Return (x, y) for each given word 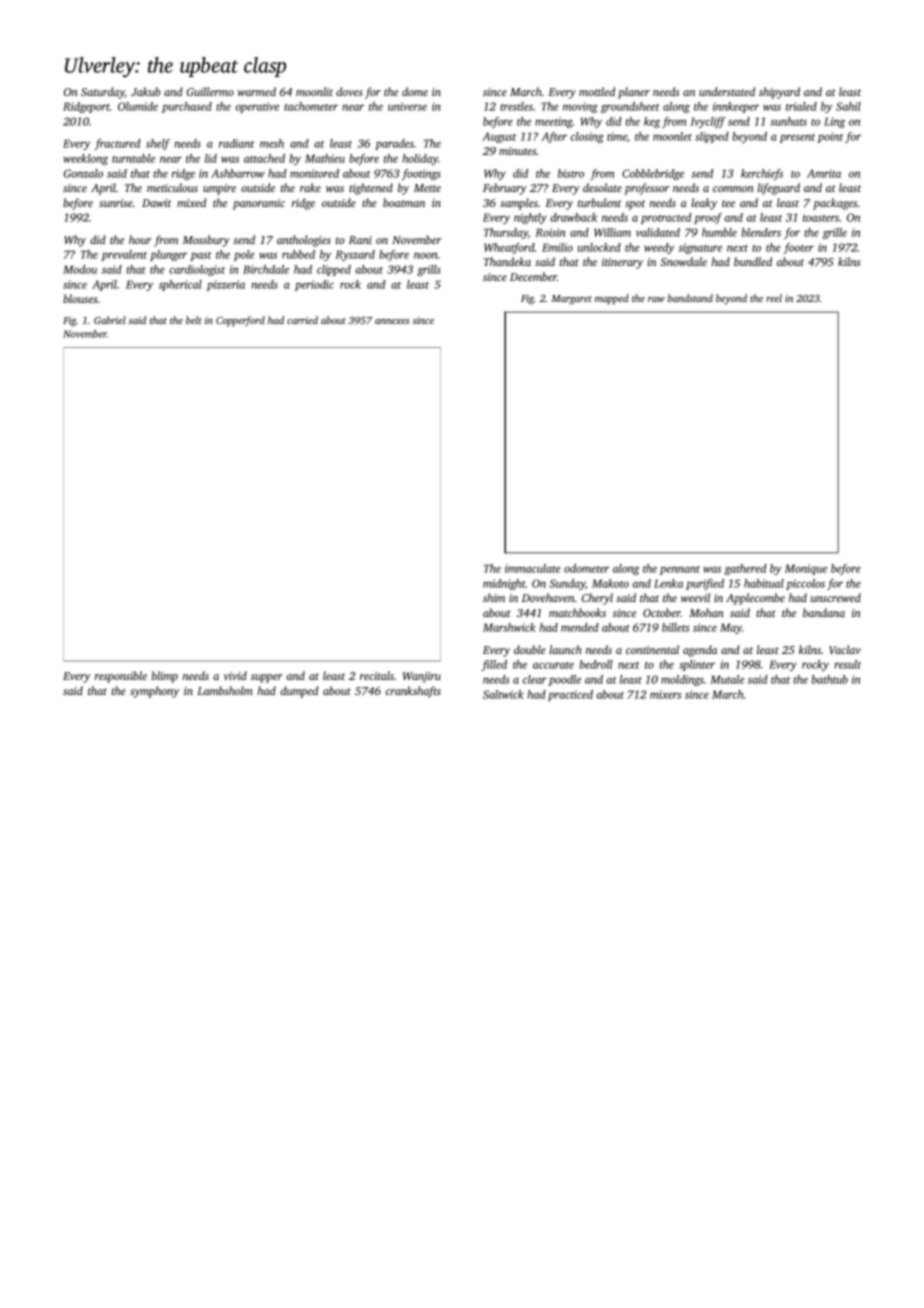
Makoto (610, 583)
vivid (235, 675)
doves (349, 91)
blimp (164, 677)
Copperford (240, 321)
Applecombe (755, 599)
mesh (272, 143)
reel (774, 298)
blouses (80, 298)
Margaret (571, 300)
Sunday (567, 584)
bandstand (690, 298)
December (533, 276)
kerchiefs (762, 174)
